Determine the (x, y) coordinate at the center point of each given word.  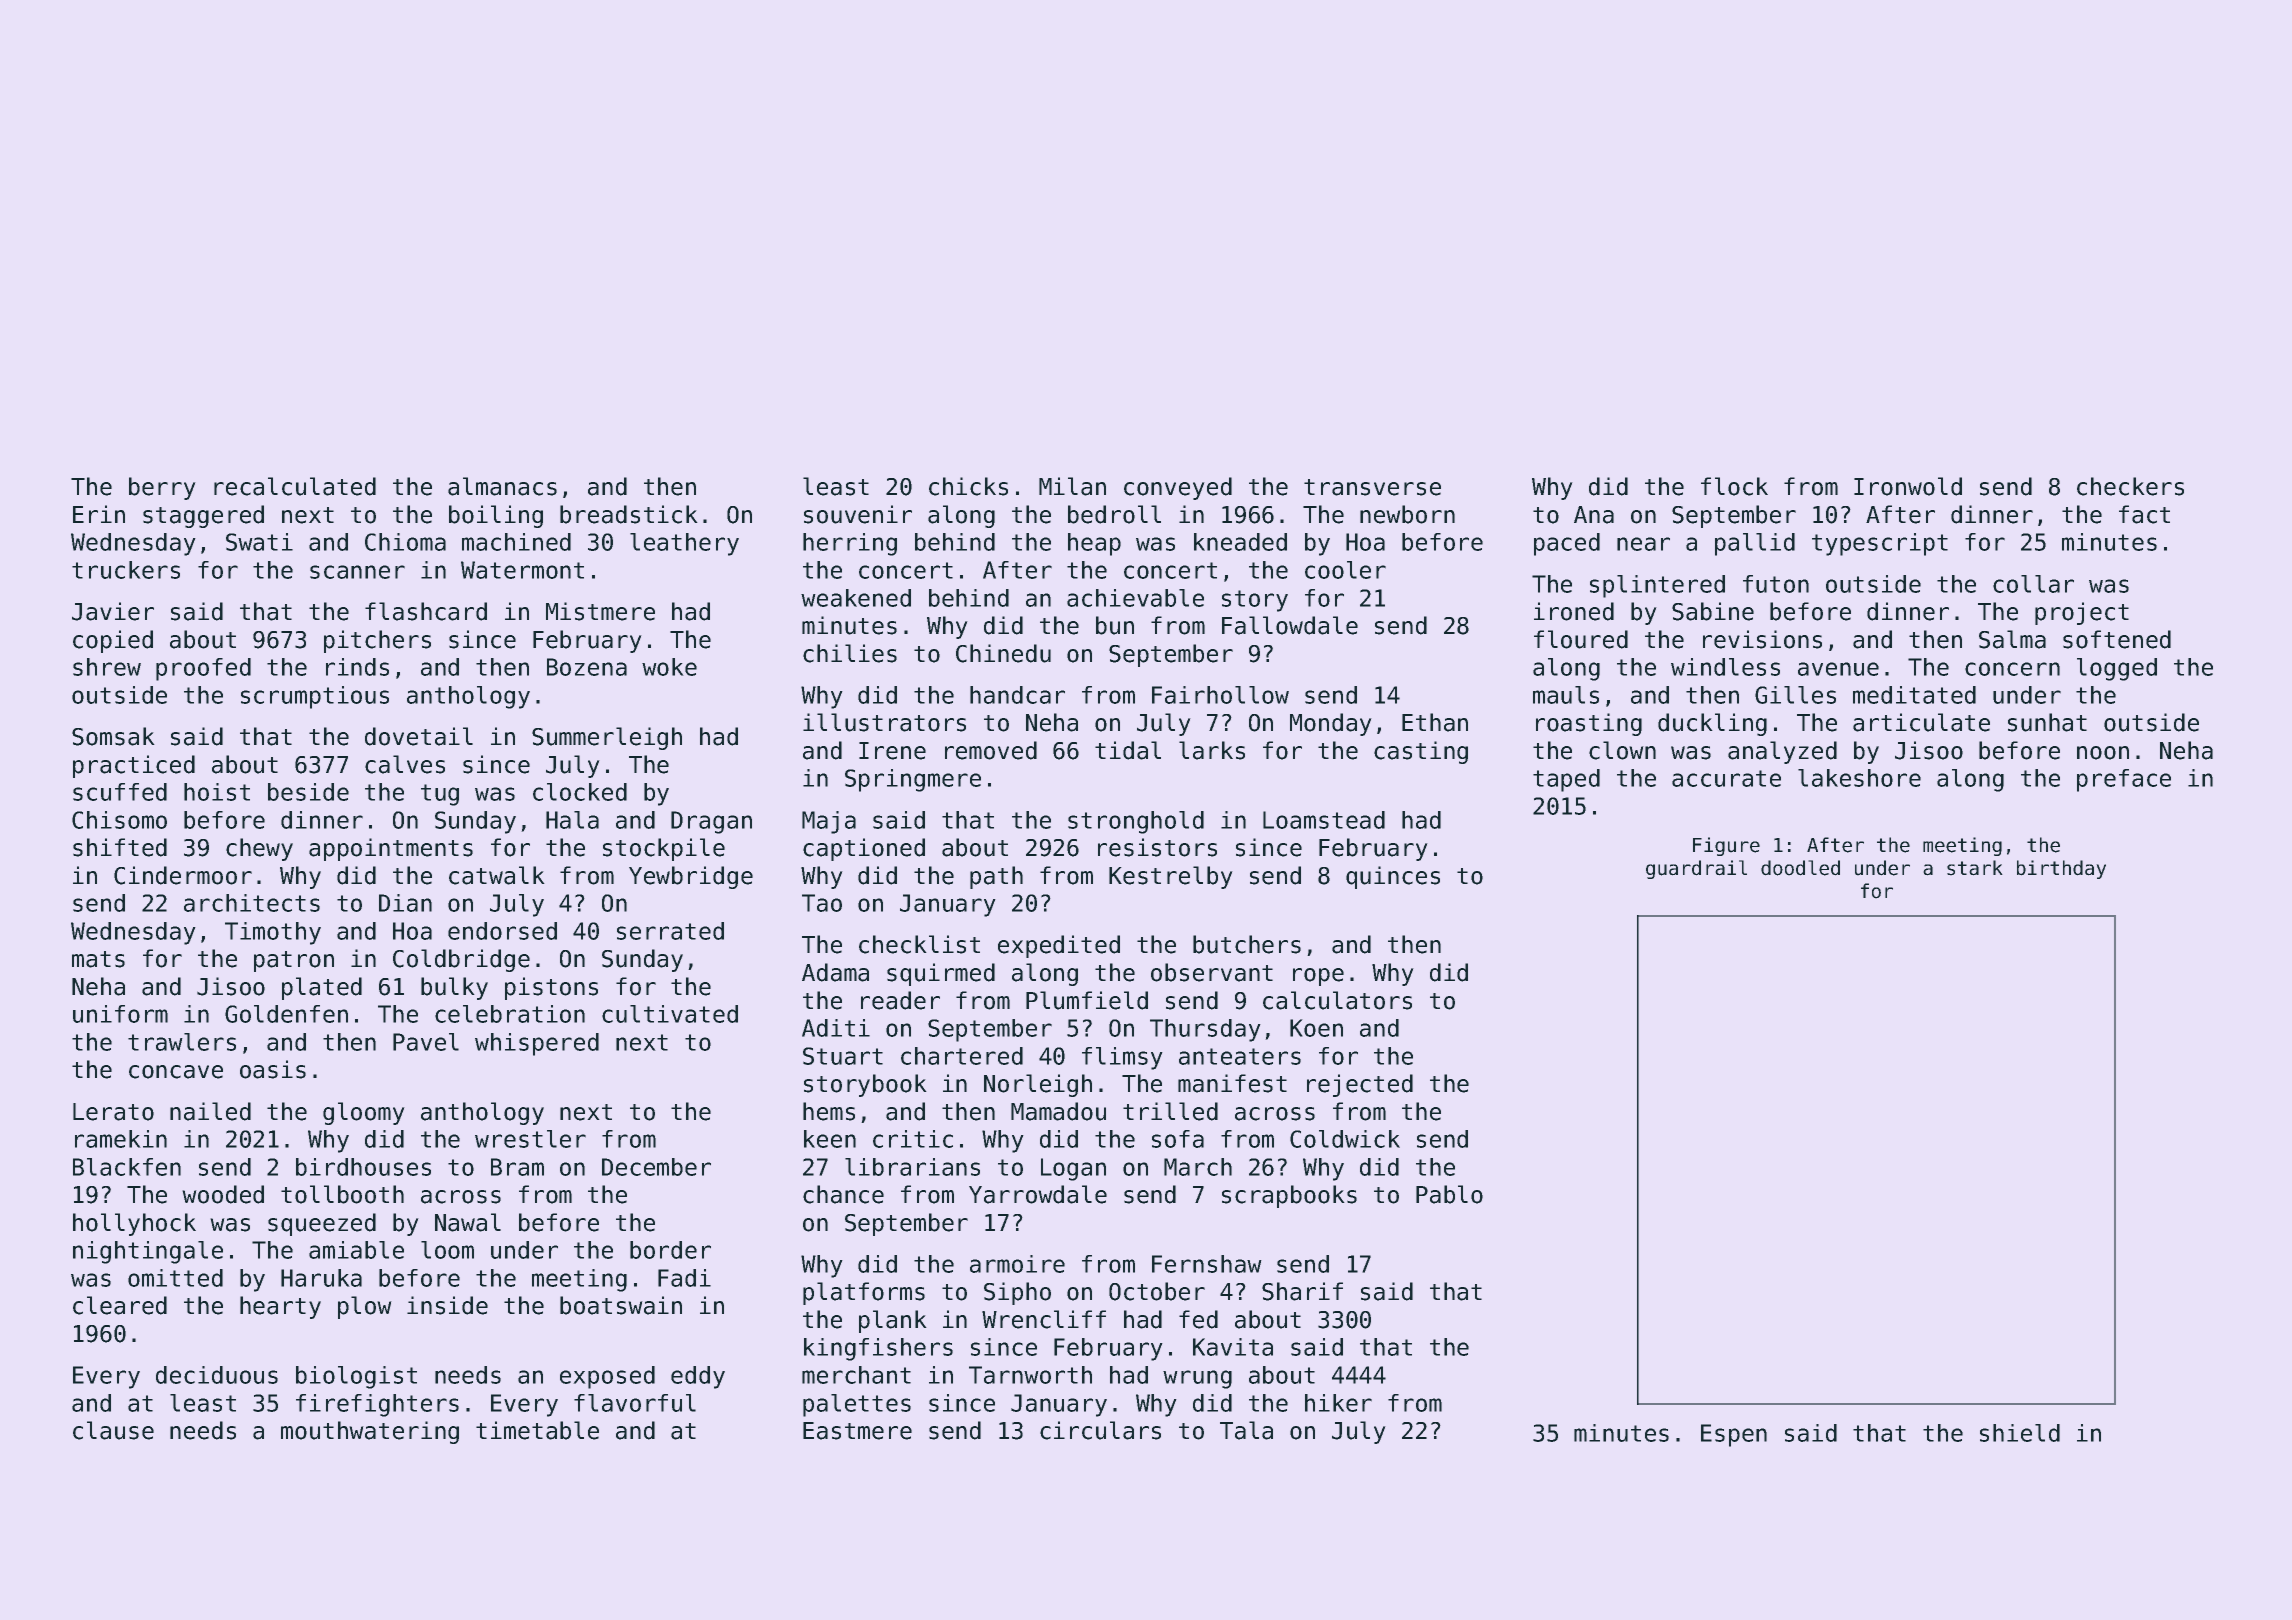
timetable (537, 1430)
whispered (537, 1044)
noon (2103, 753)
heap (1094, 544)
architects (252, 903)
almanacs (502, 486)
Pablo (1449, 1194)
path (996, 877)
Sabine (1713, 611)
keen (830, 1139)
